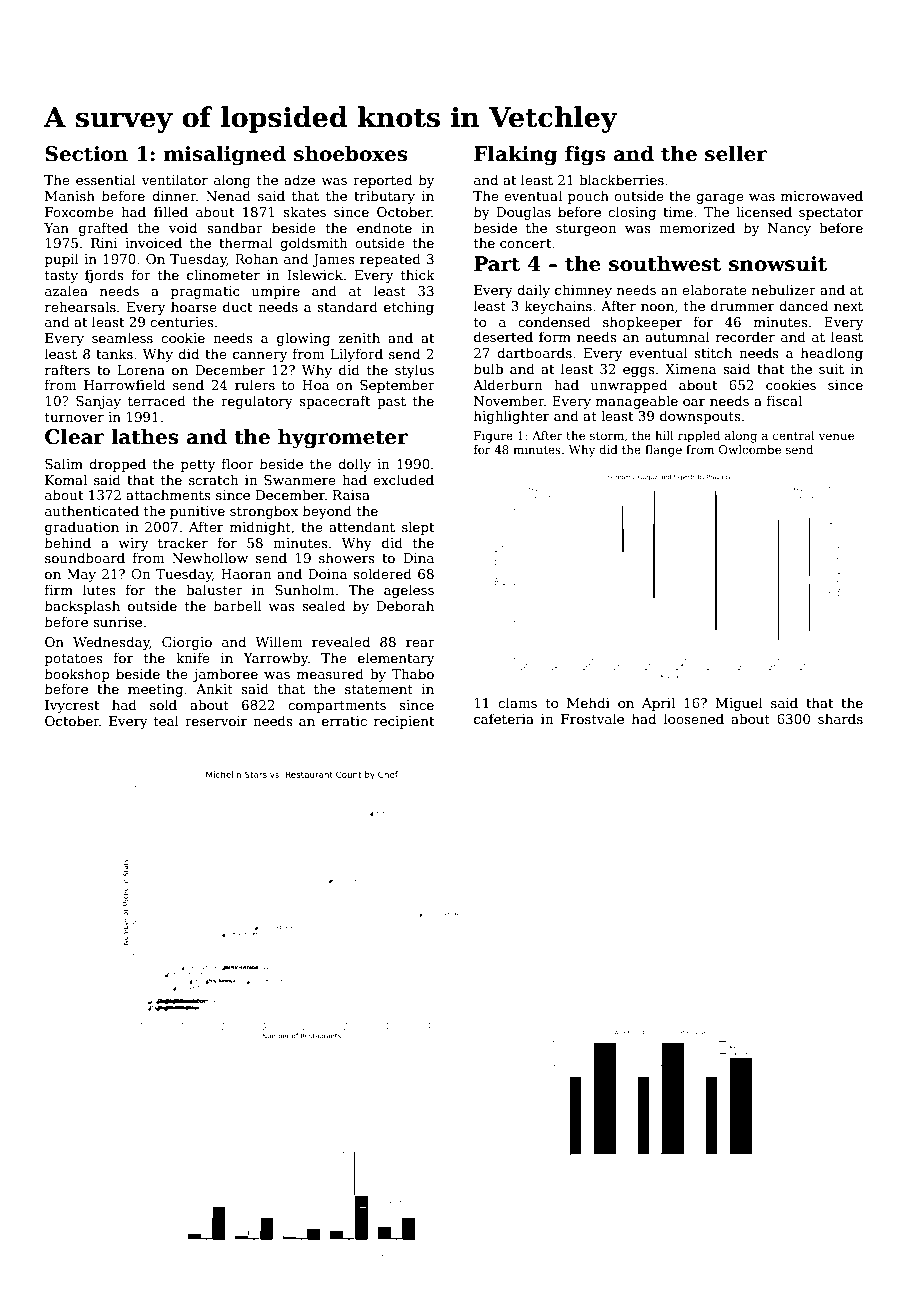  I want to click on next, so click(848, 306).
